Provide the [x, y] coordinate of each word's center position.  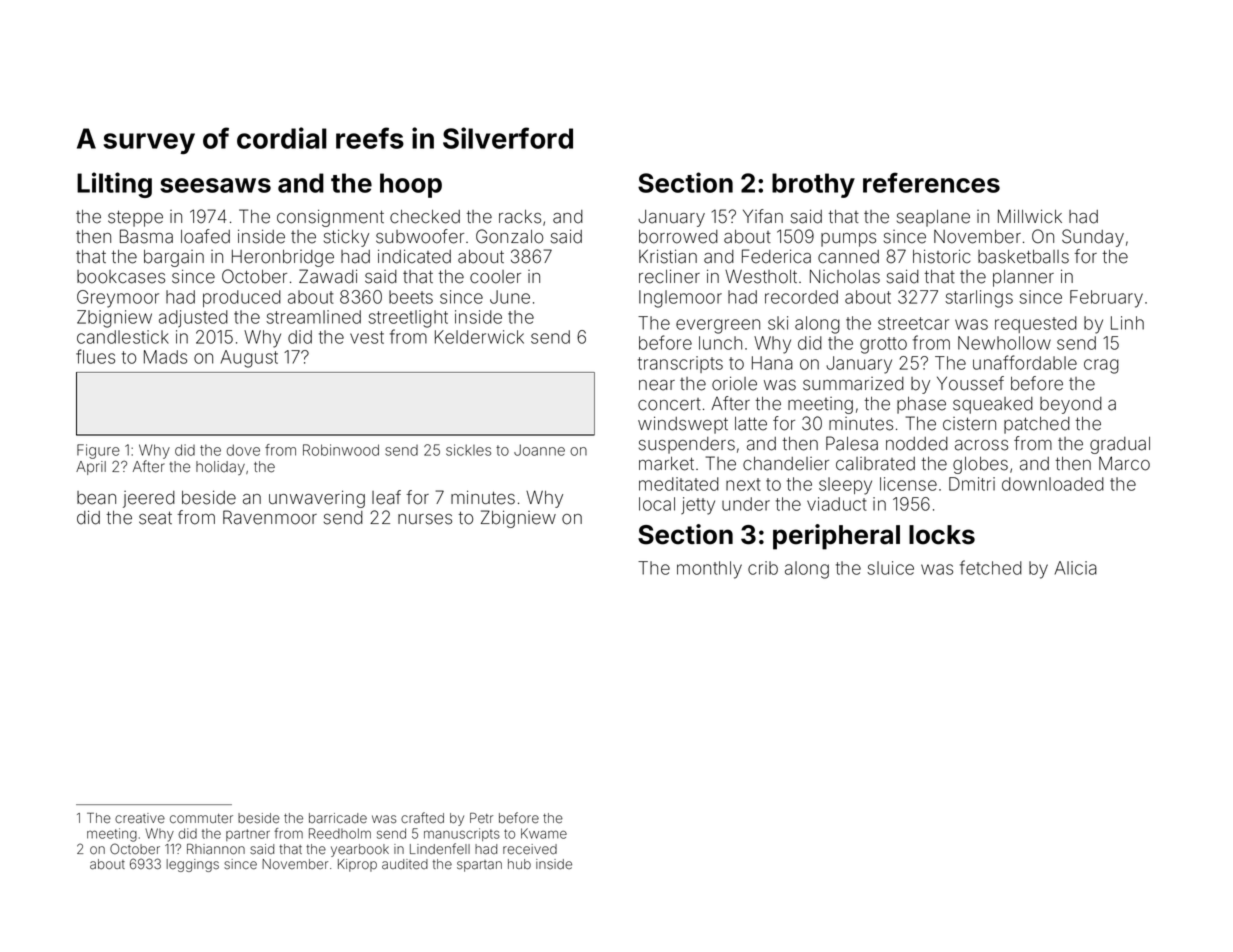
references [931, 182]
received [530, 849]
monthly [709, 570]
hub [519, 864]
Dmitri [972, 484]
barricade [338, 818]
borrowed [678, 237]
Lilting [114, 185]
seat [155, 518]
